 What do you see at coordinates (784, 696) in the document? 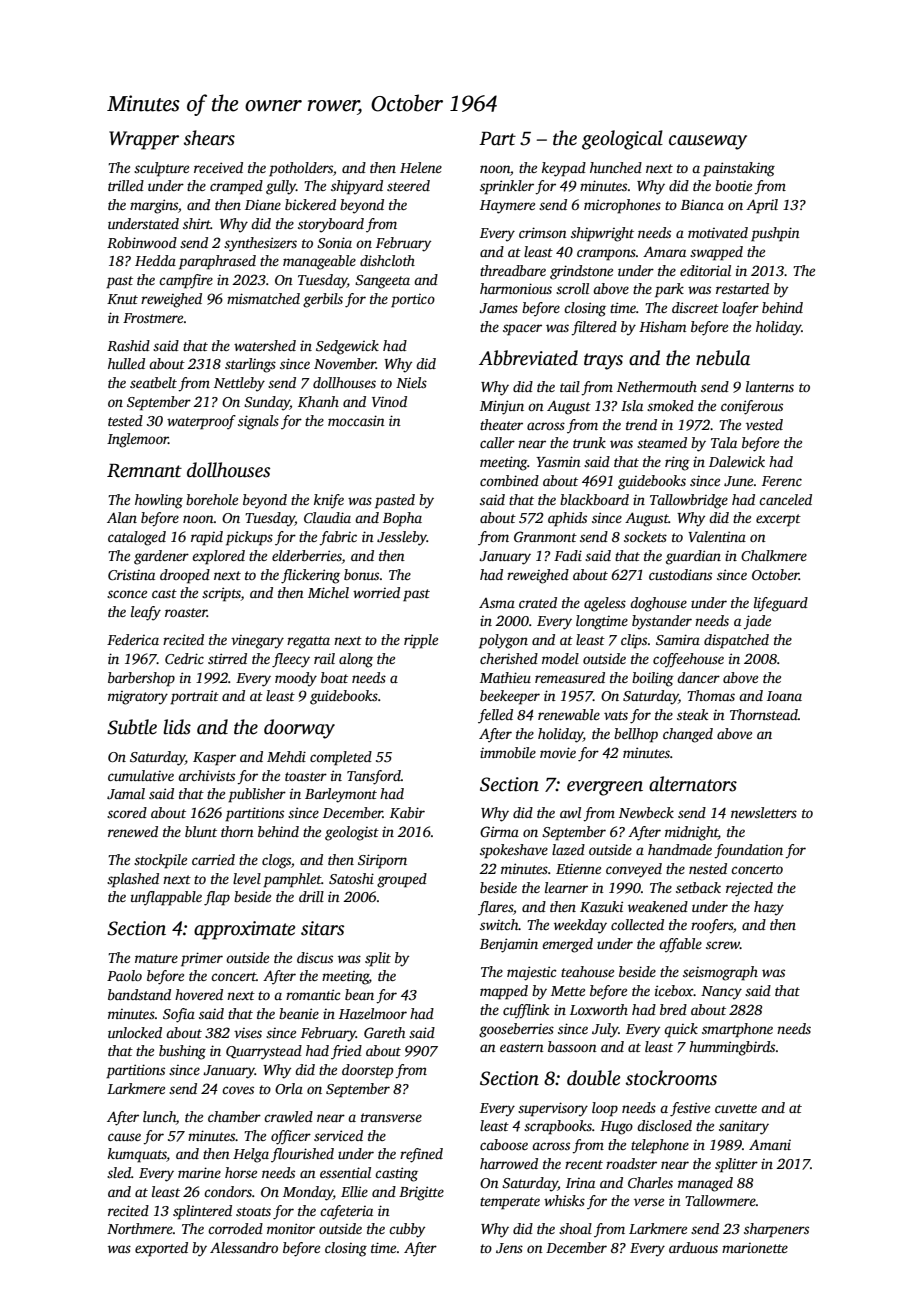
I see `Ioana` at bounding box center [784, 696].
